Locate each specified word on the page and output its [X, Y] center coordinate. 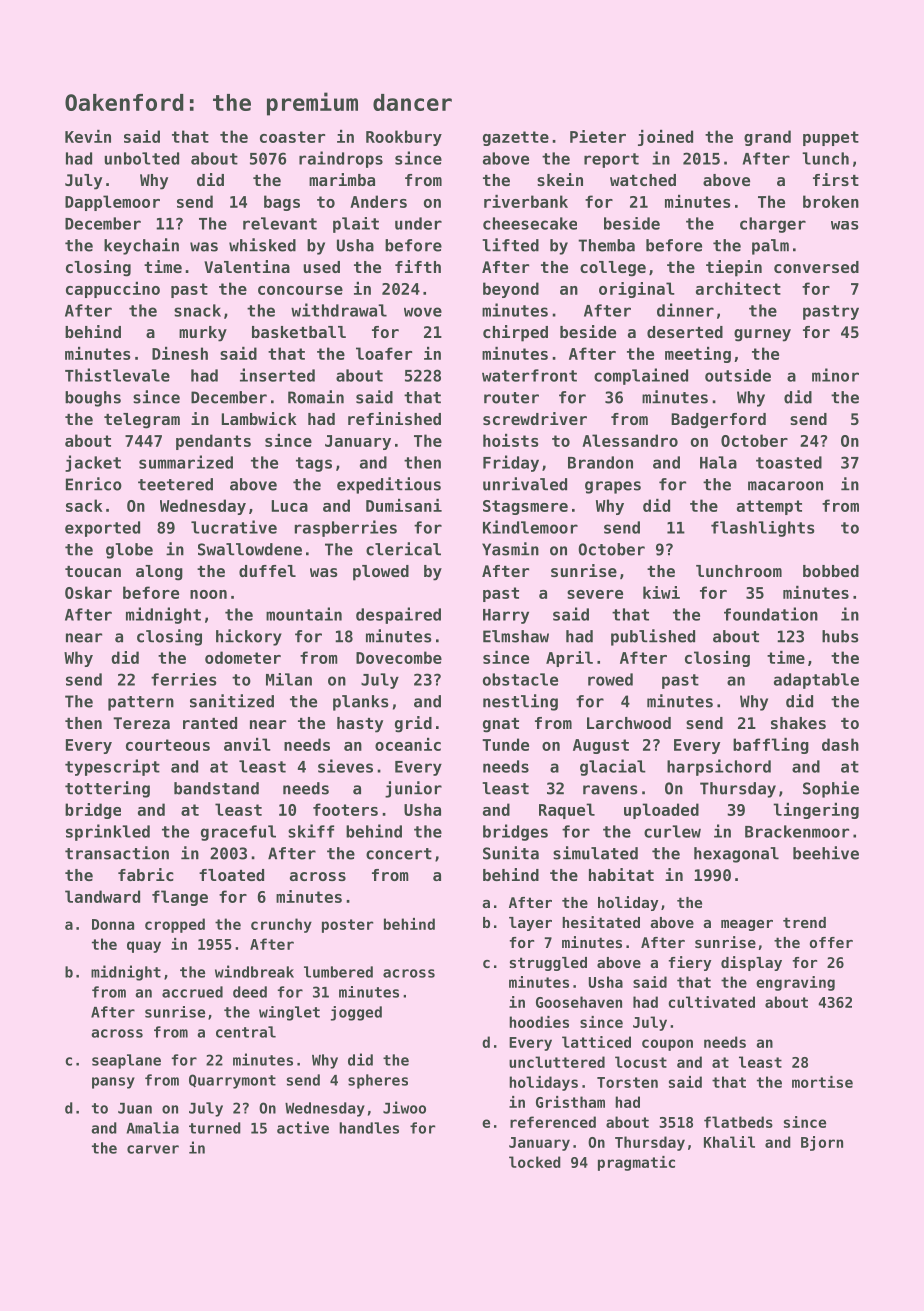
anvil [247, 744]
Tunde [505, 744]
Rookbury [404, 138]
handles [369, 1128]
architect [738, 288]
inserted [277, 375]
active [303, 1127]
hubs [840, 636]
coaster [292, 137]
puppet [831, 138]
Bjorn [822, 1143]
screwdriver [535, 418]
